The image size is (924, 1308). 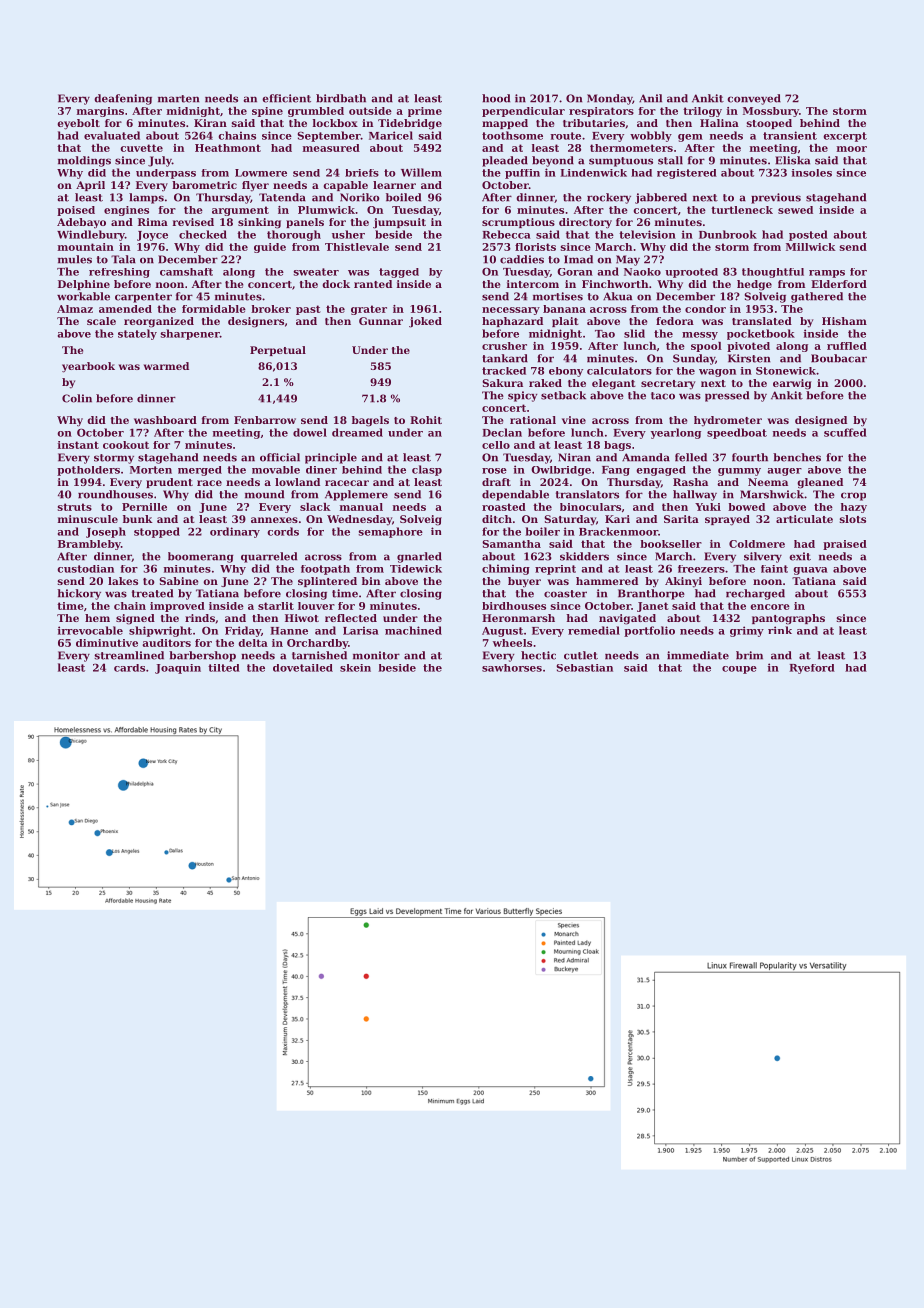 I want to click on gathered, so click(x=817, y=297).
